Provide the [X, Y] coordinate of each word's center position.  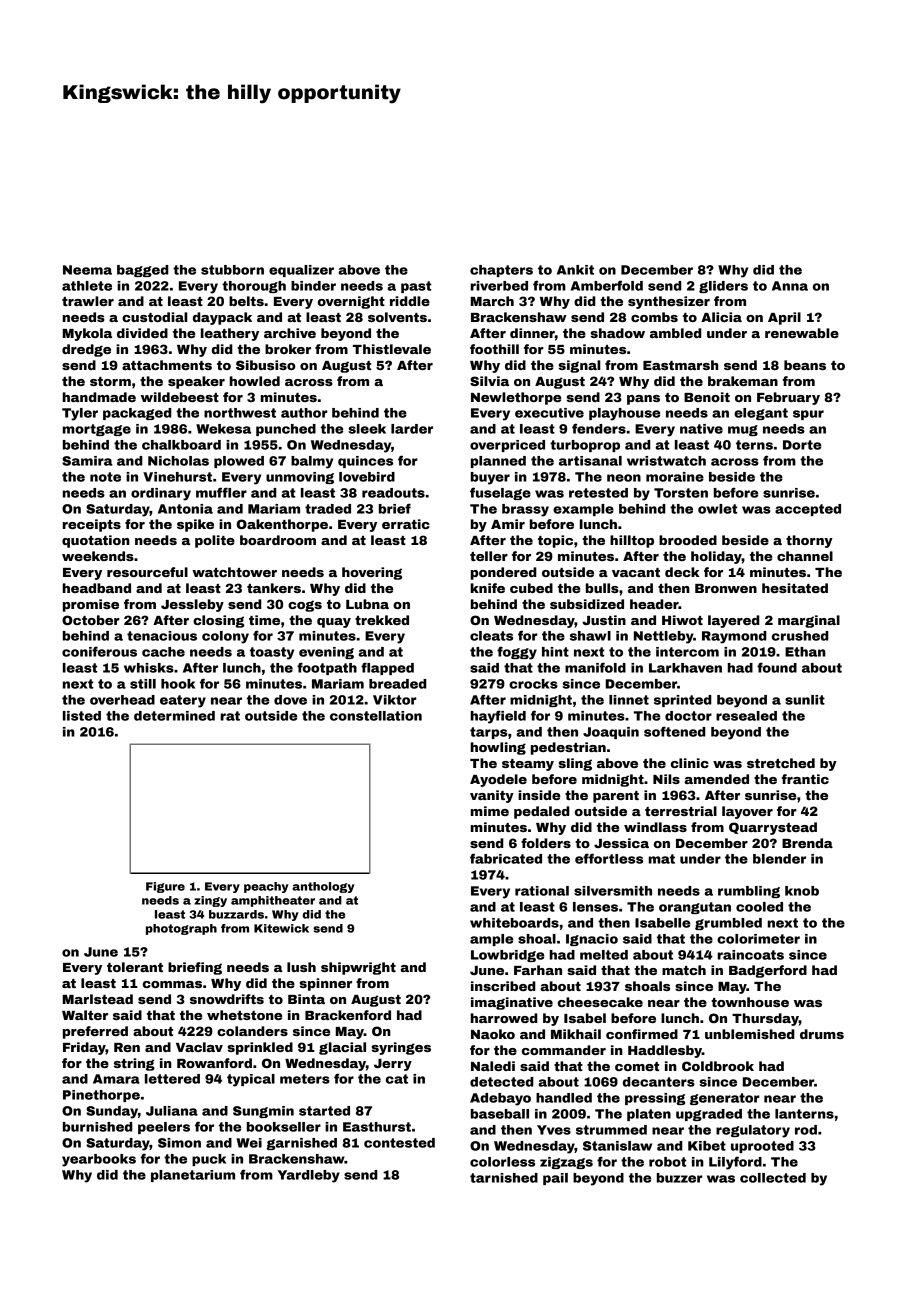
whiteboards [514, 923]
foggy [517, 653]
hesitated [795, 588]
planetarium [193, 1176]
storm [110, 381]
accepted [808, 510]
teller [489, 556]
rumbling [749, 892]
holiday [716, 557]
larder [412, 429]
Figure [165, 887]
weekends [98, 556]
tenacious [162, 636]
